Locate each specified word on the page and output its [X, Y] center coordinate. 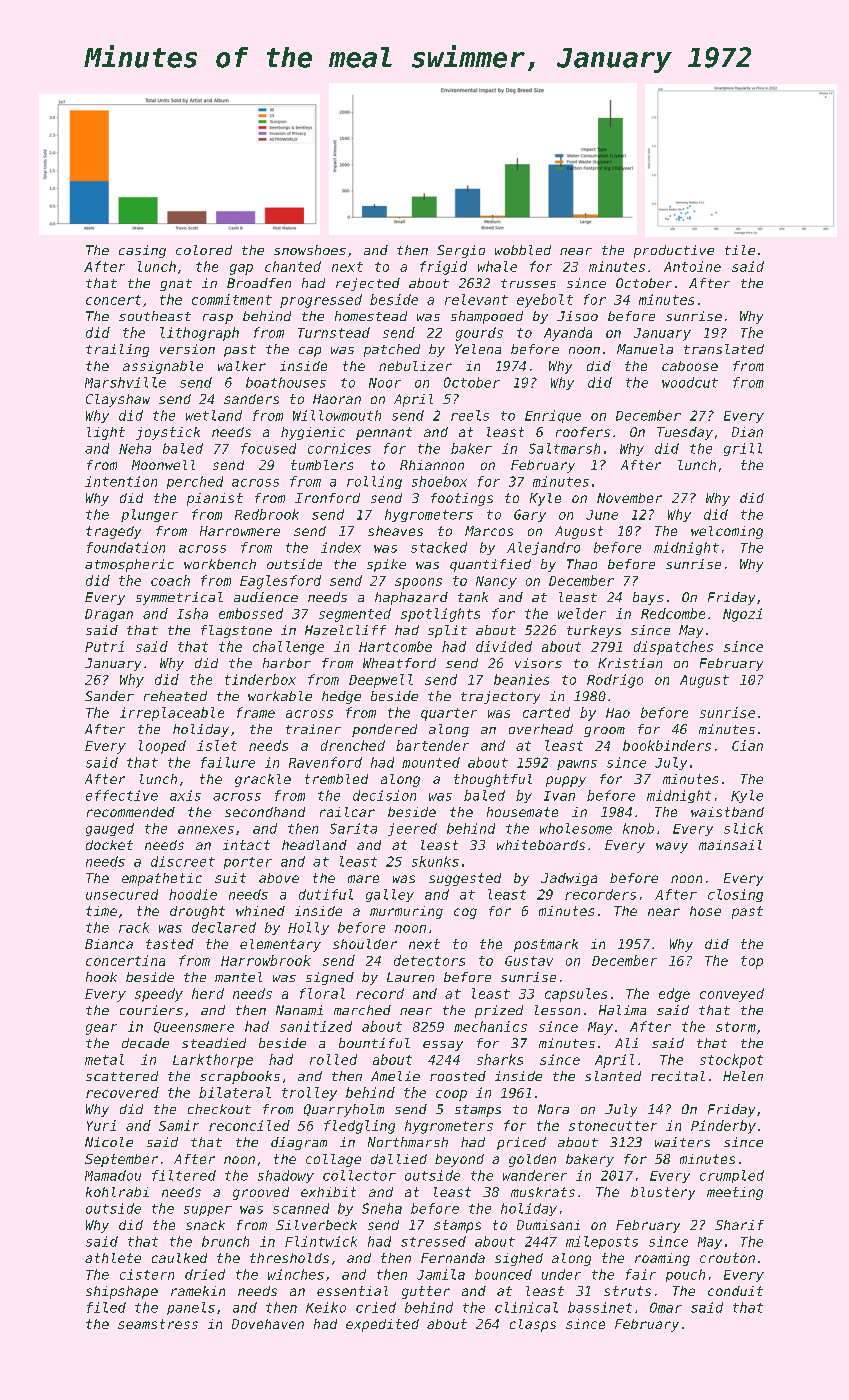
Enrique [553, 416]
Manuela [645, 349]
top [752, 962]
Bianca [109, 944]
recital [678, 1076]
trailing [117, 350]
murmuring [406, 912]
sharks [500, 1059]
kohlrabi [117, 1192]
